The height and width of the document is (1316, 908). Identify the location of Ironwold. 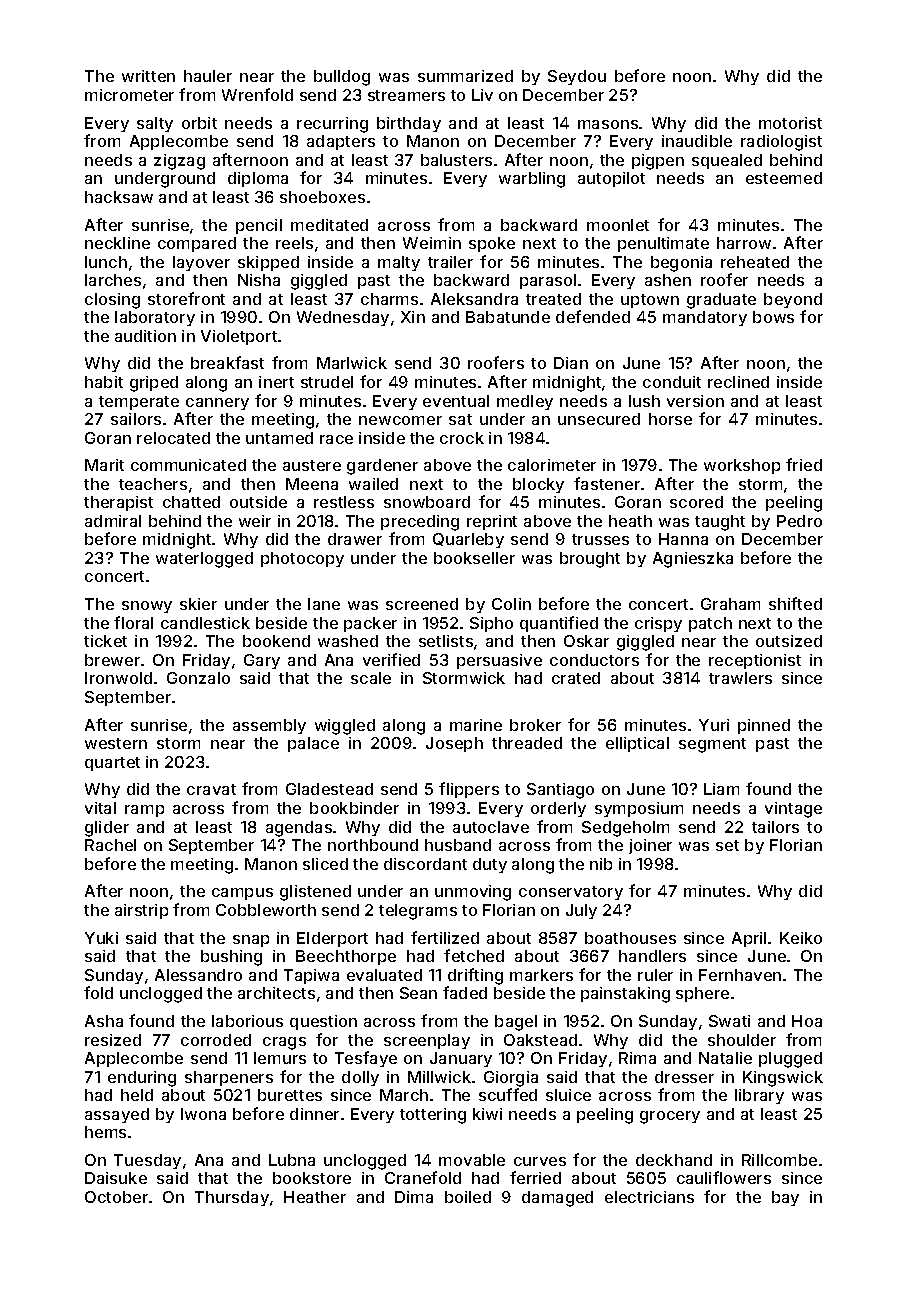
(118, 678).
